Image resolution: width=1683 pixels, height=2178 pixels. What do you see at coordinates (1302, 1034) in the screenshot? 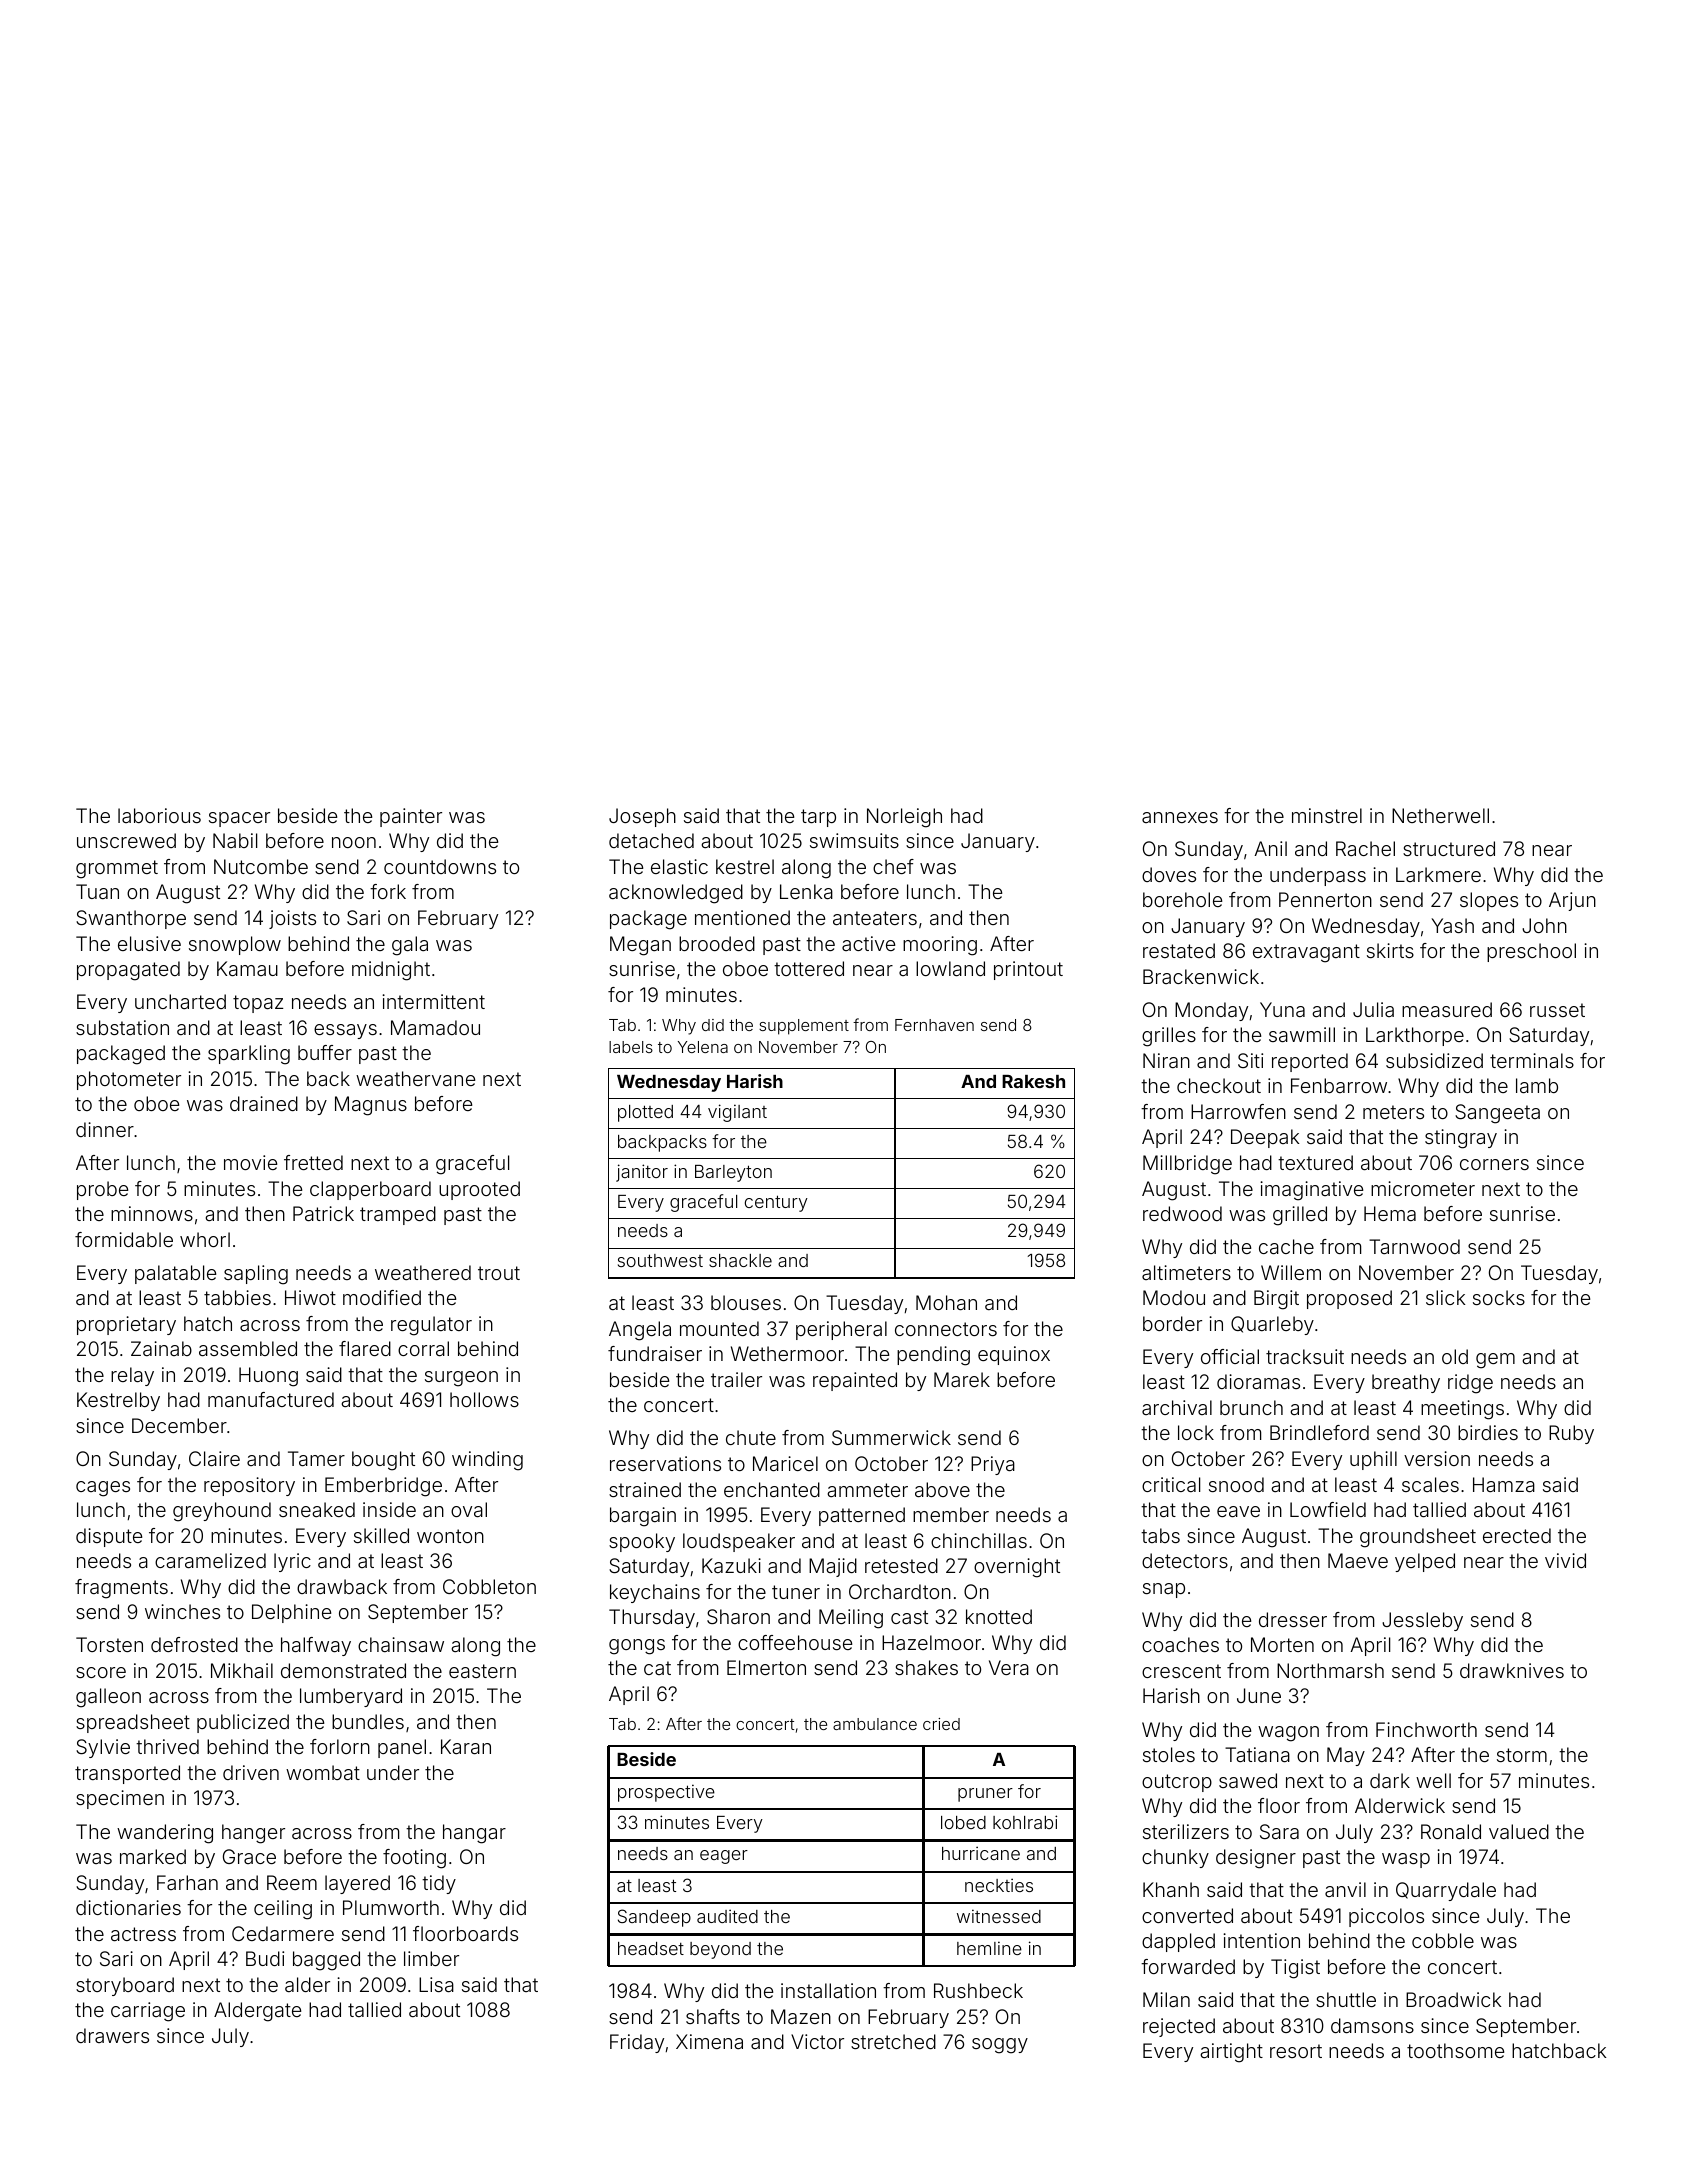
I see `sawmill` at bounding box center [1302, 1034].
